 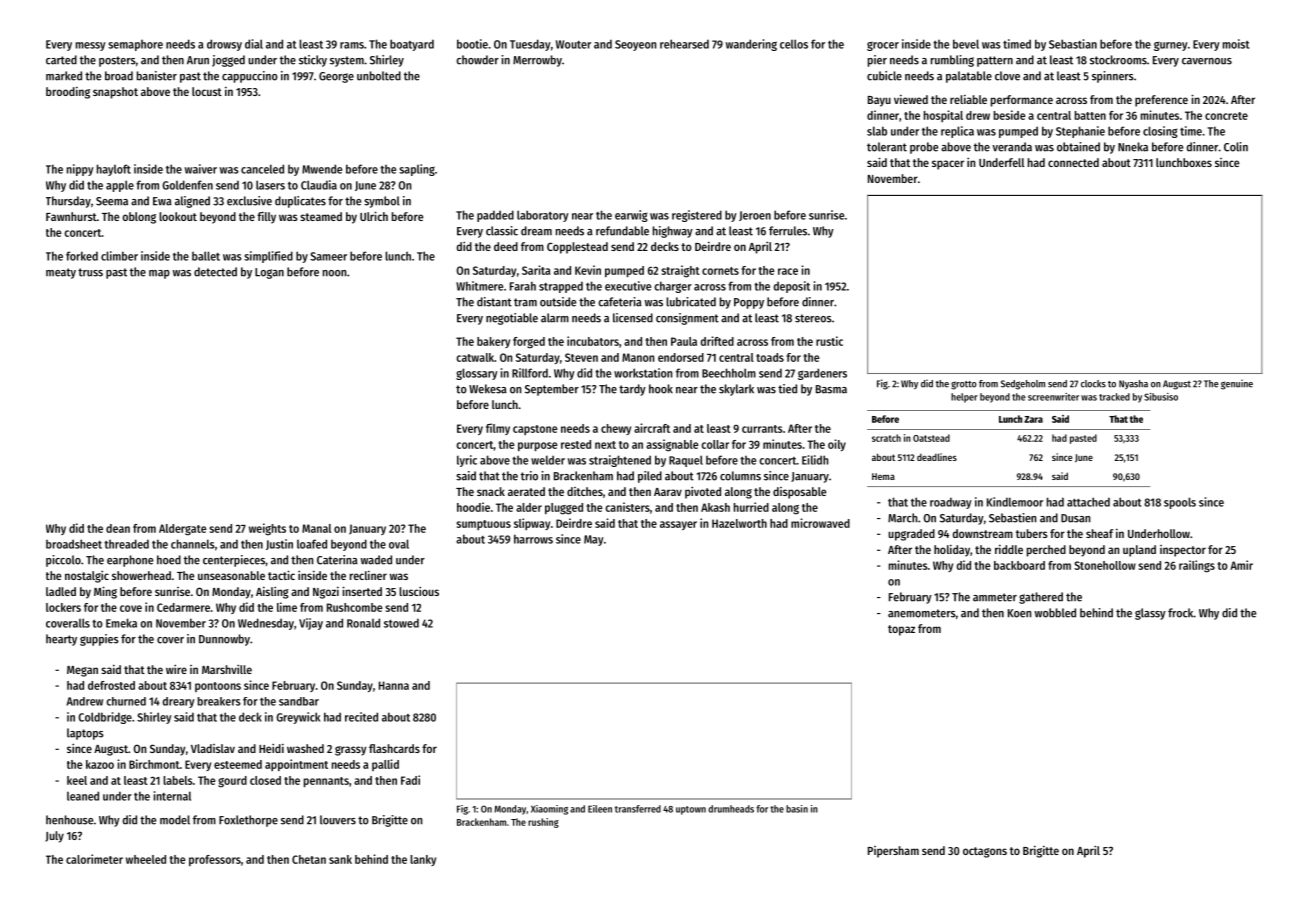 I want to click on channels, so click(x=193, y=544).
